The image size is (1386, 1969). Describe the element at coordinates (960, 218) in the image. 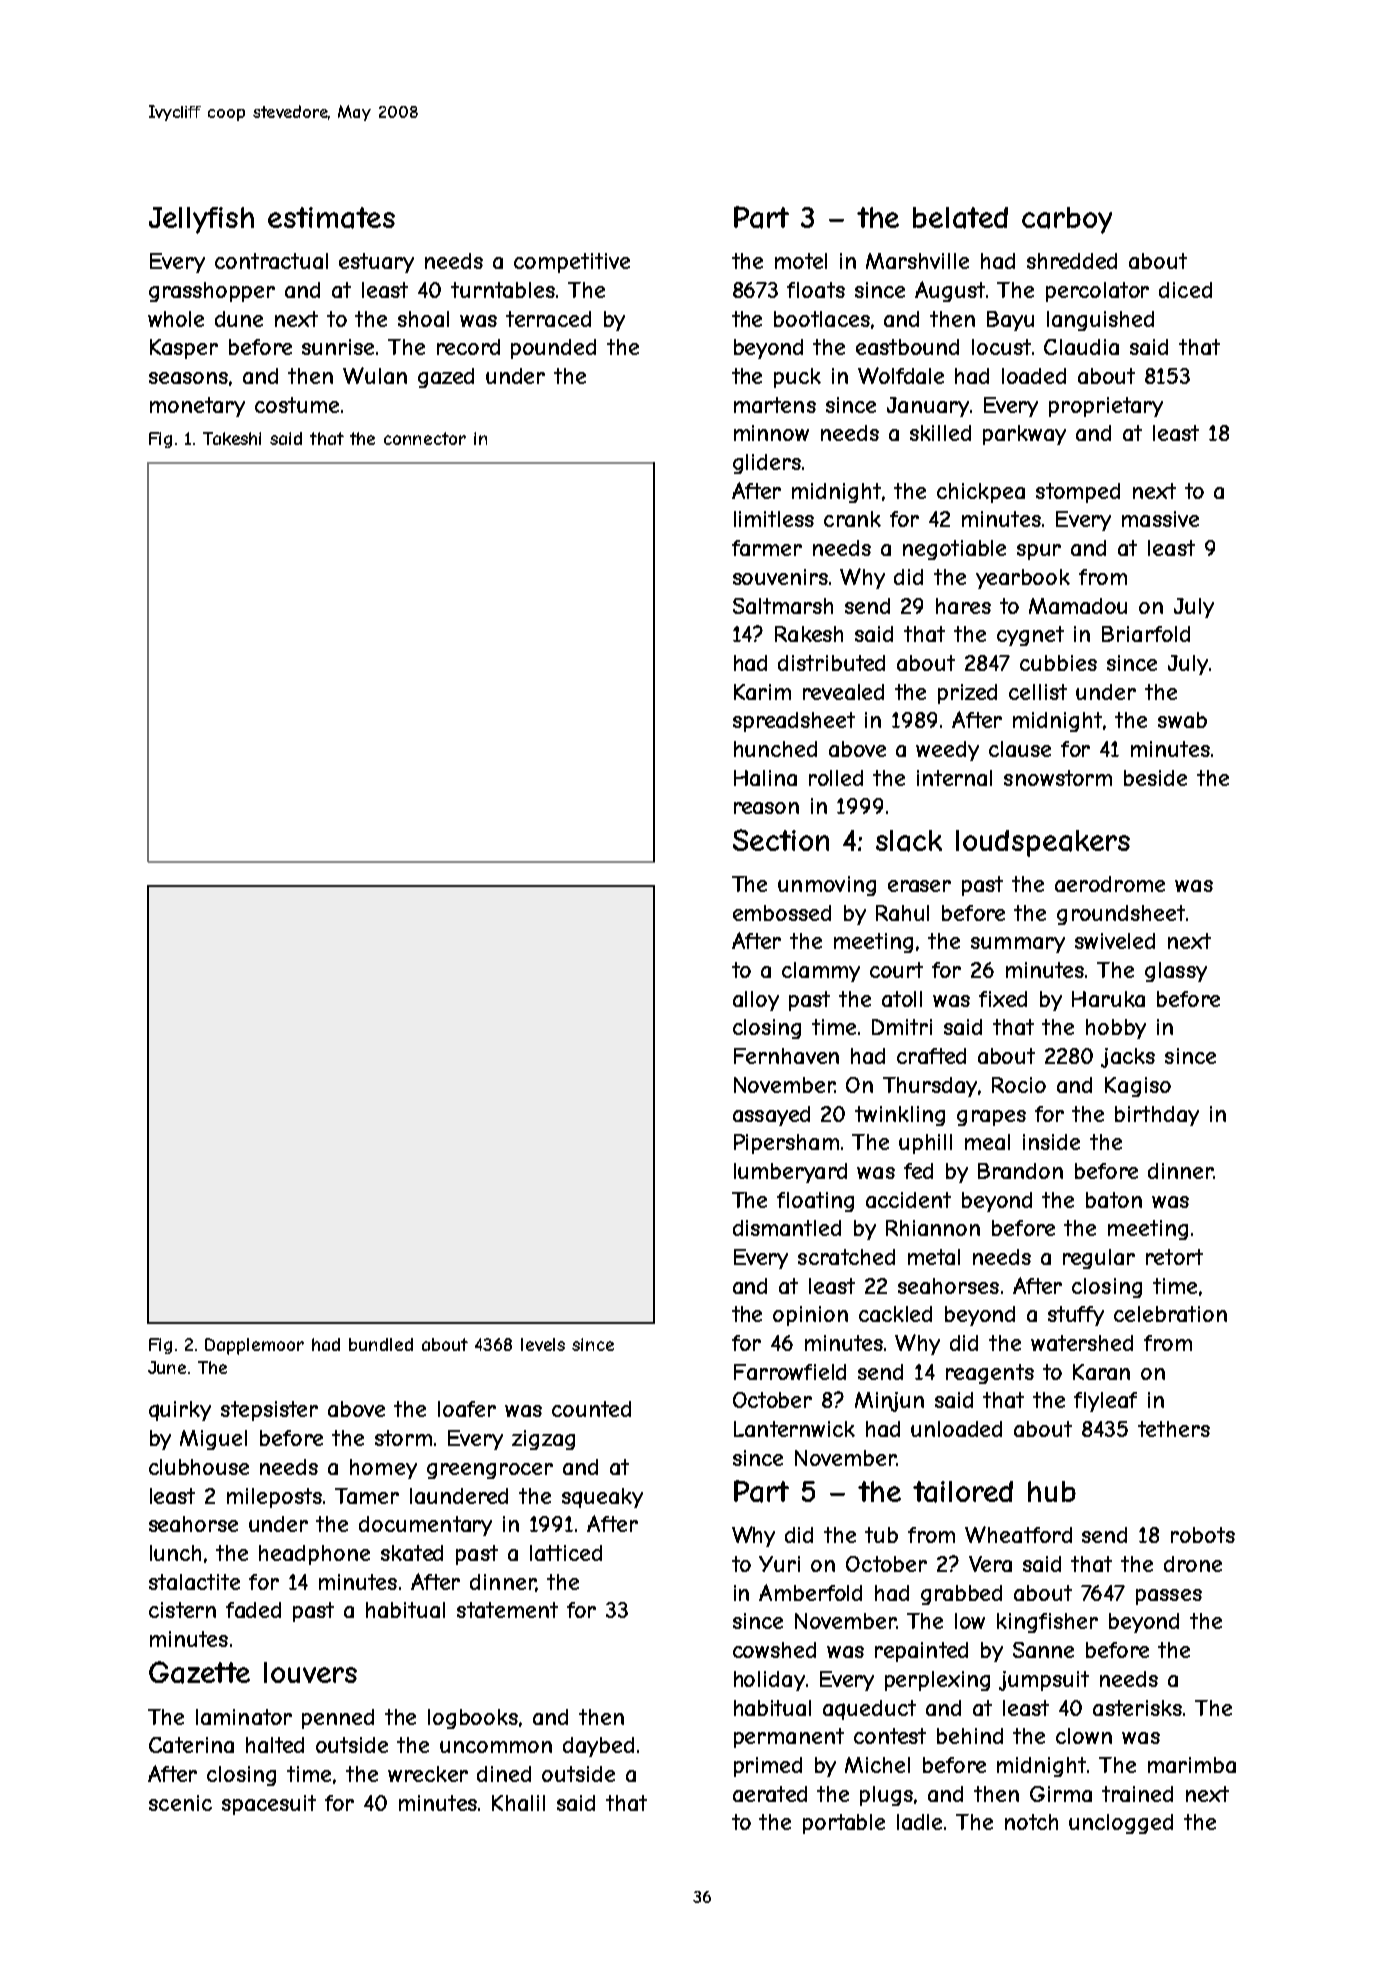

I see `belated` at that location.
